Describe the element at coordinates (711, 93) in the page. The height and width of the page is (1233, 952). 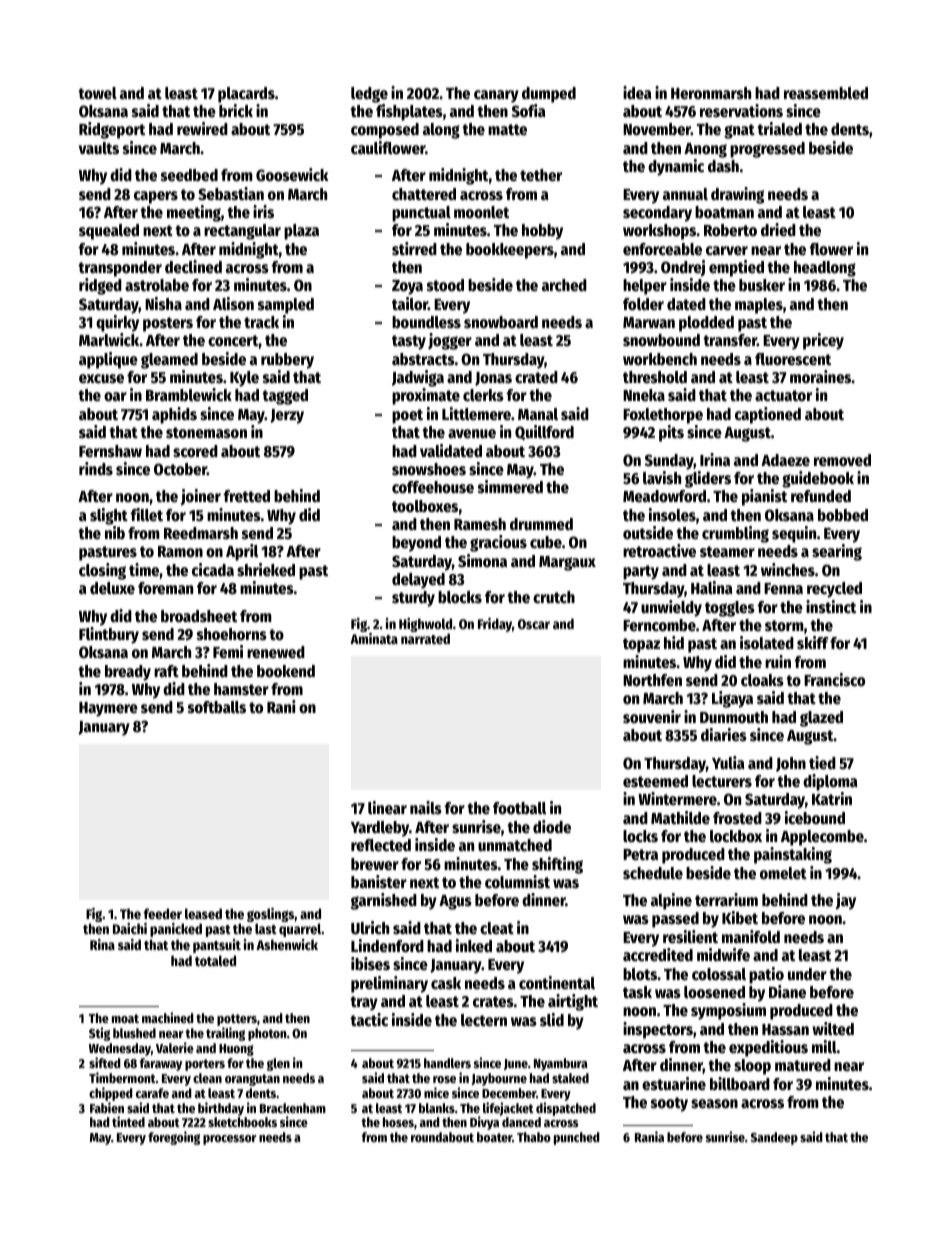
I see `Heronmarsh` at that location.
